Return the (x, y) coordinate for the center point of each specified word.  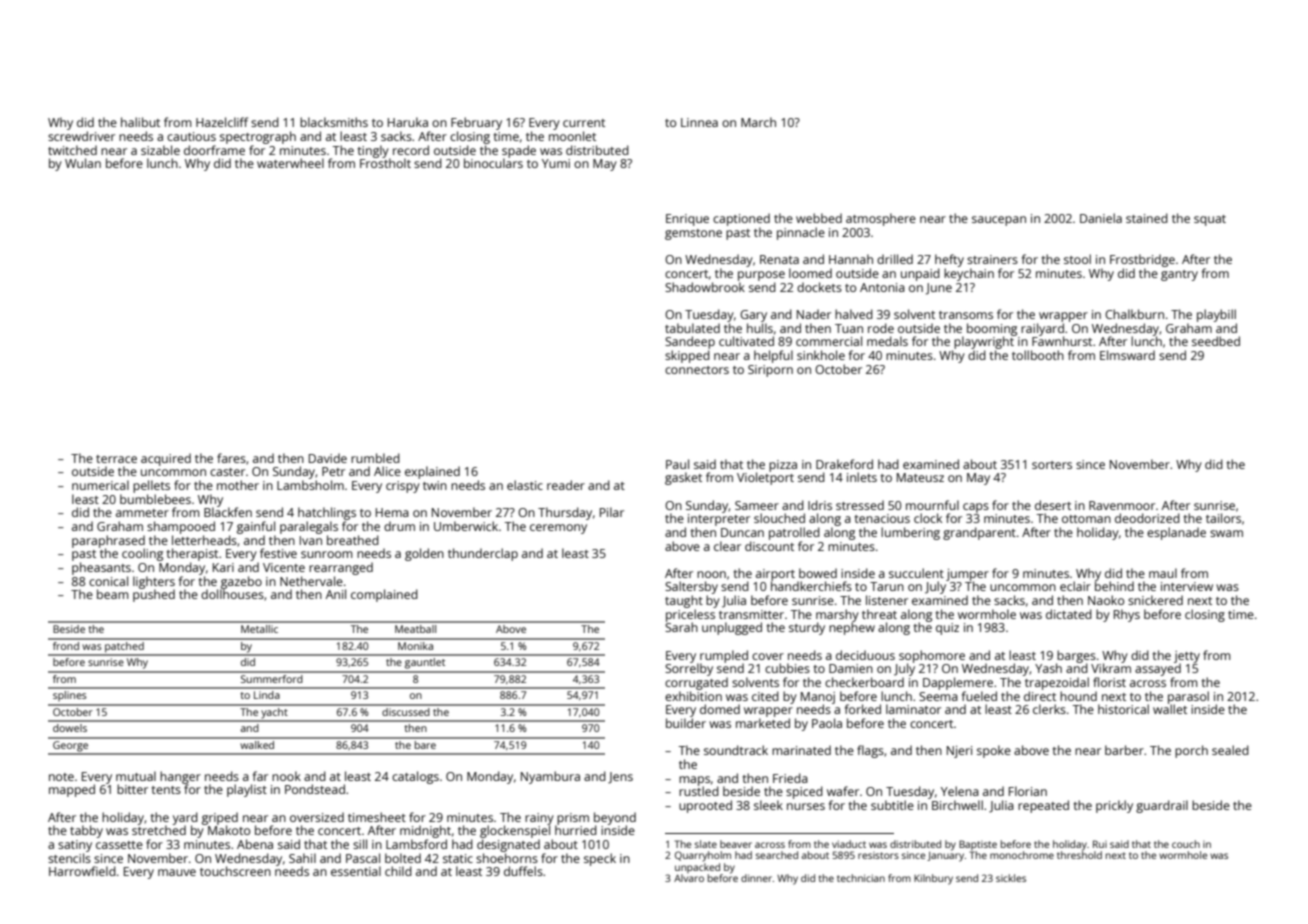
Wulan (83, 163)
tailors (1223, 518)
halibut (140, 122)
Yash (1048, 668)
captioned (741, 219)
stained (1147, 218)
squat (1210, 220)
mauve (177, 872)
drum (399, 526)
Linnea (699, 122)
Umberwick (466, 526)
